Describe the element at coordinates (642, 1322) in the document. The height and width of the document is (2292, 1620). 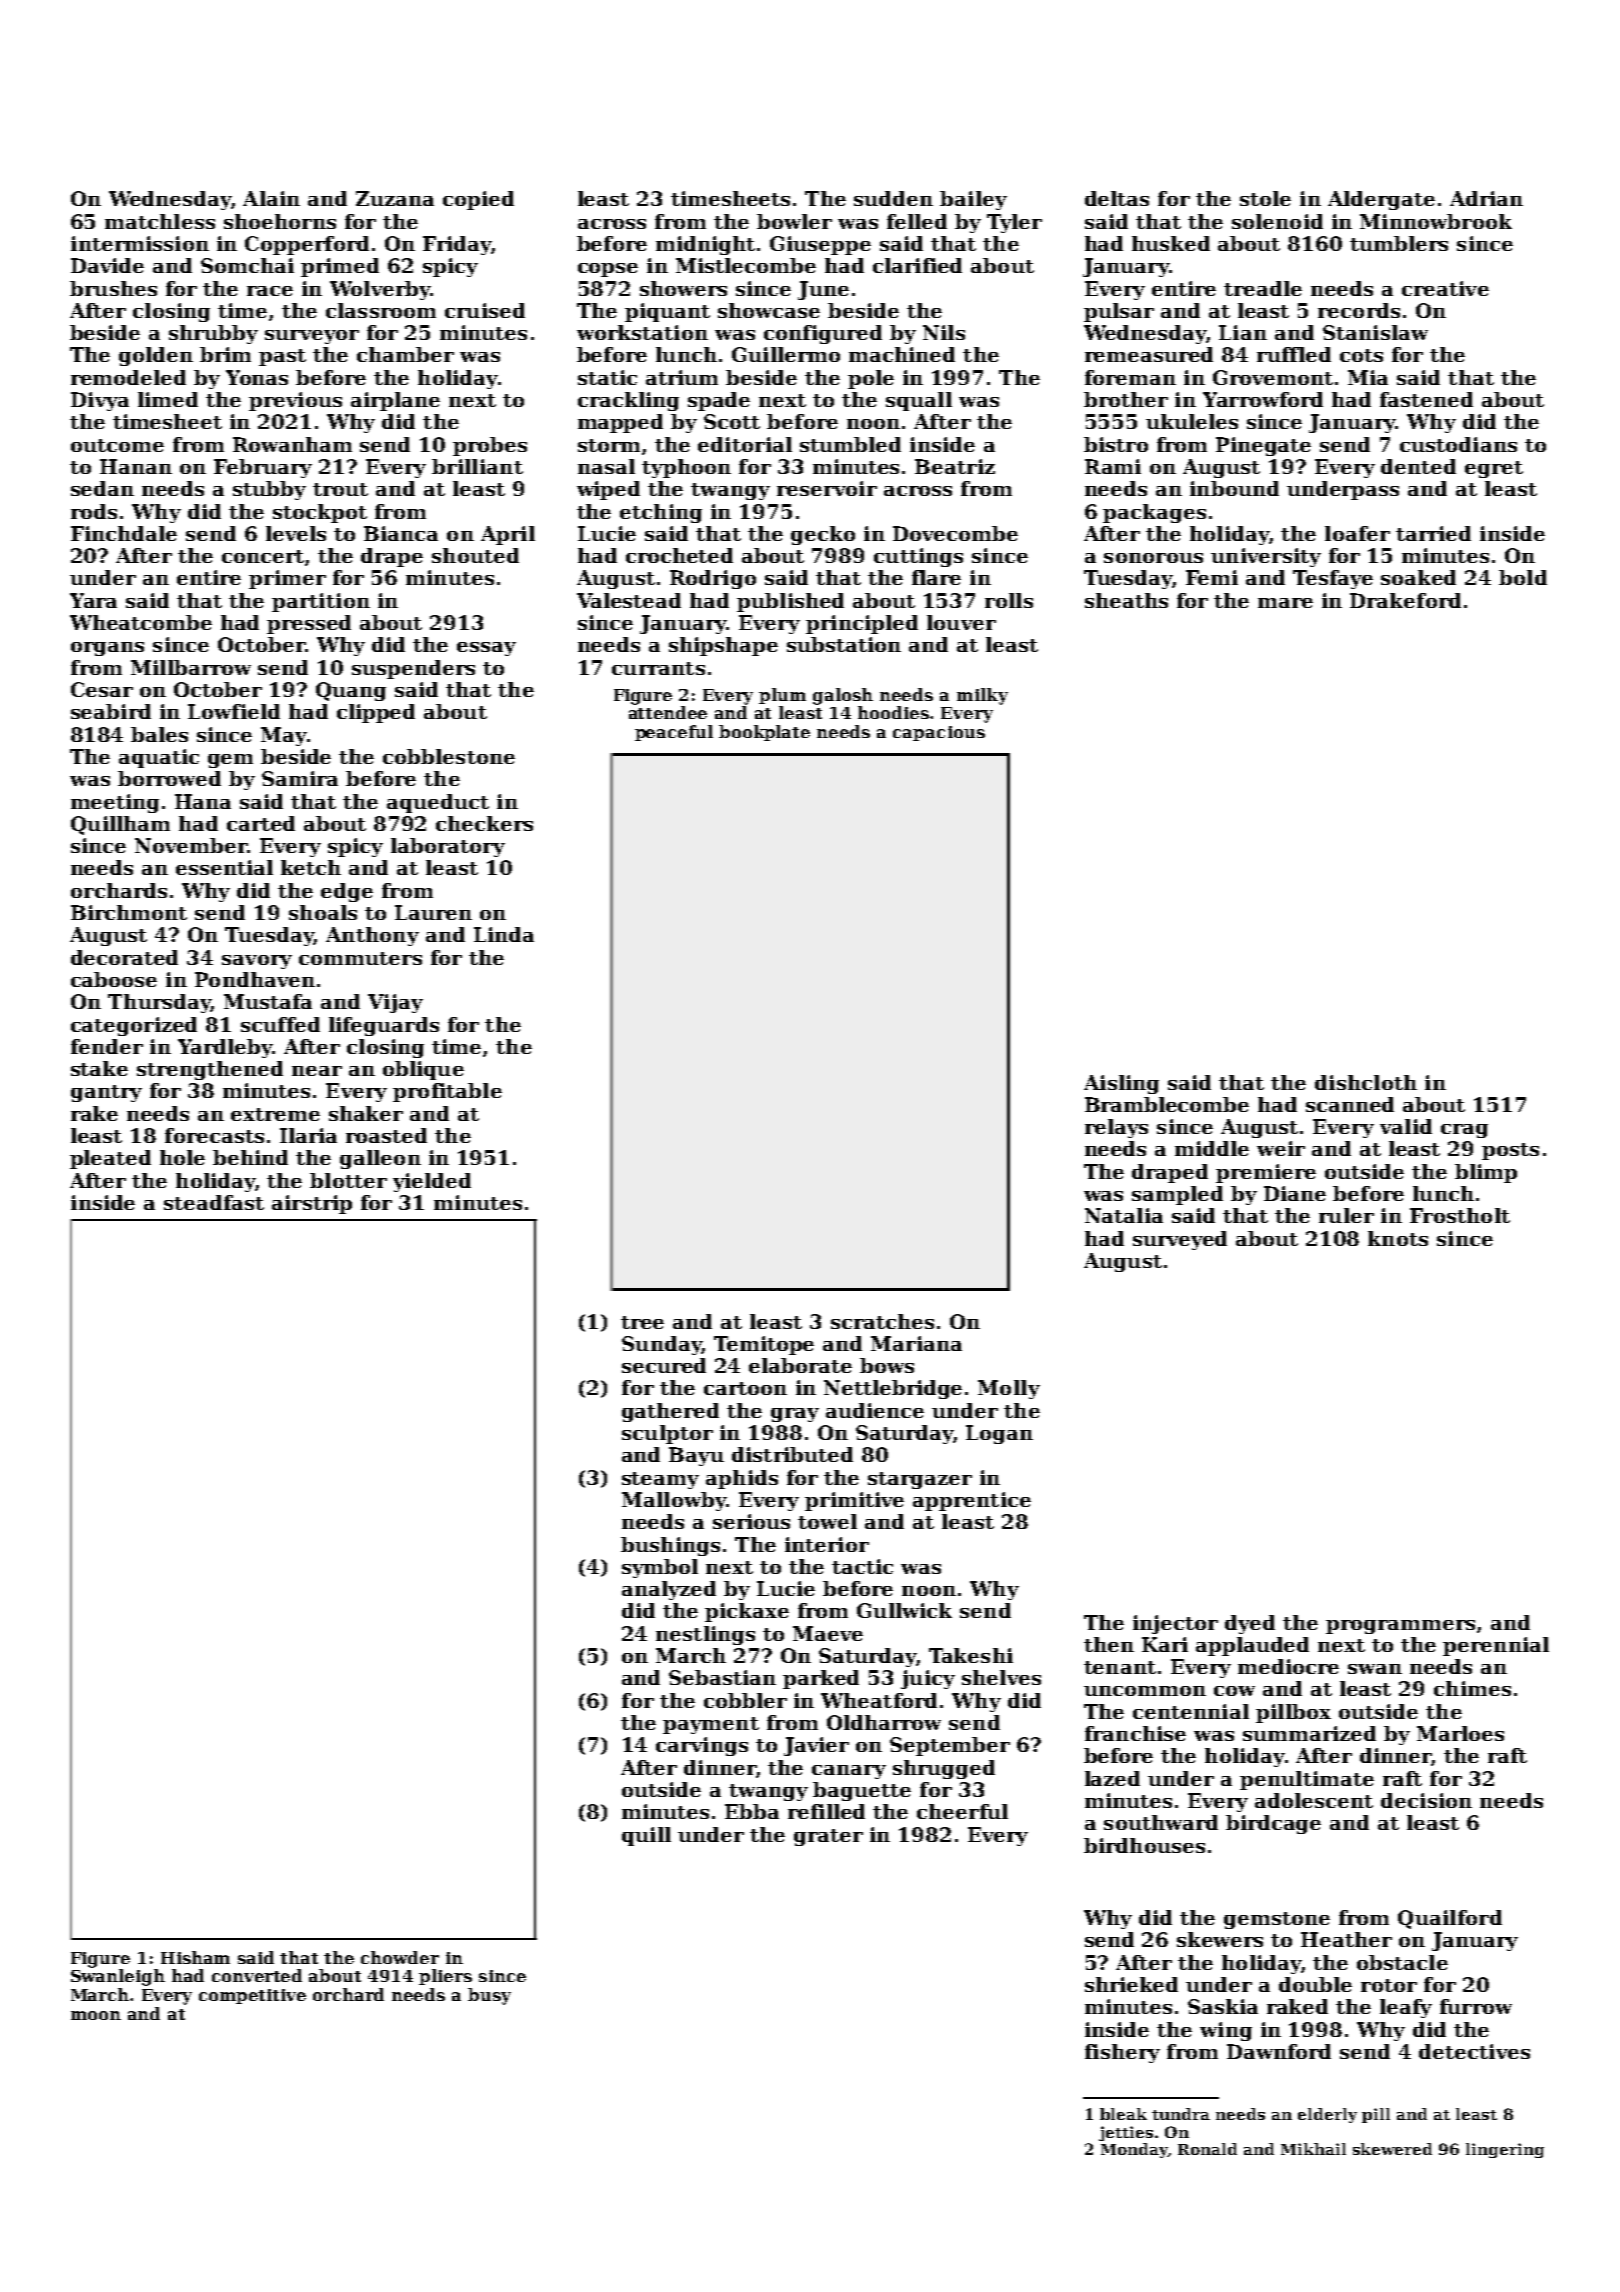
I see `tree` at that location.
